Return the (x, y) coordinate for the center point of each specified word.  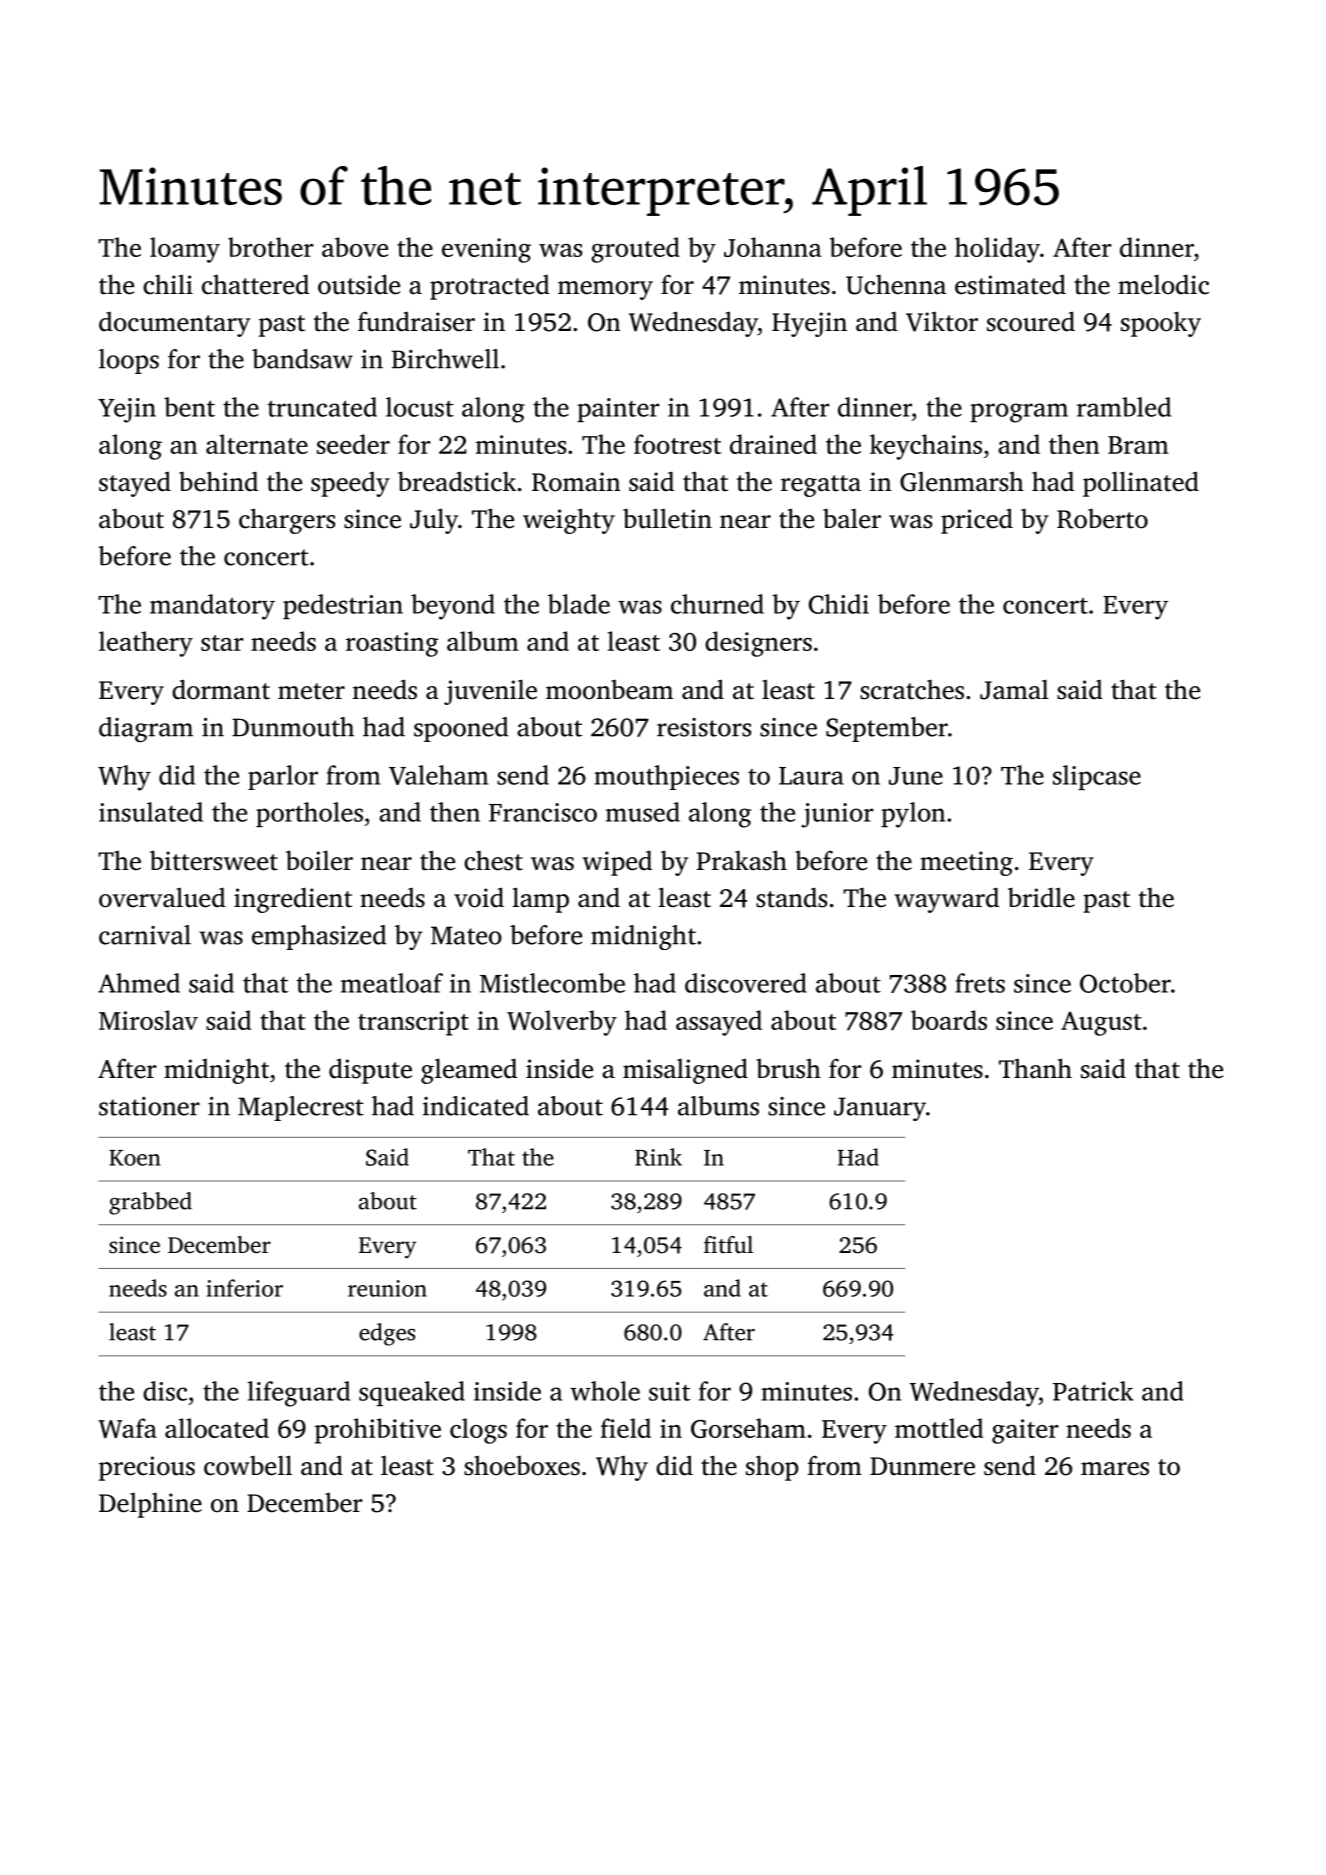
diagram (146, 729)
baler (852, 519)
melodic (1163, 284)
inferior (244, 1288)
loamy (185, 250)
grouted (635, 250)
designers (758, 644)
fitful (728, 1244)
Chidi (839, 604)
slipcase (1097, 777)
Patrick (1093, 1391)
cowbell (248, 1465)
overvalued (162, 898)
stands (791, 897)
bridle (1041, 897)
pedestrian (343, 606)
